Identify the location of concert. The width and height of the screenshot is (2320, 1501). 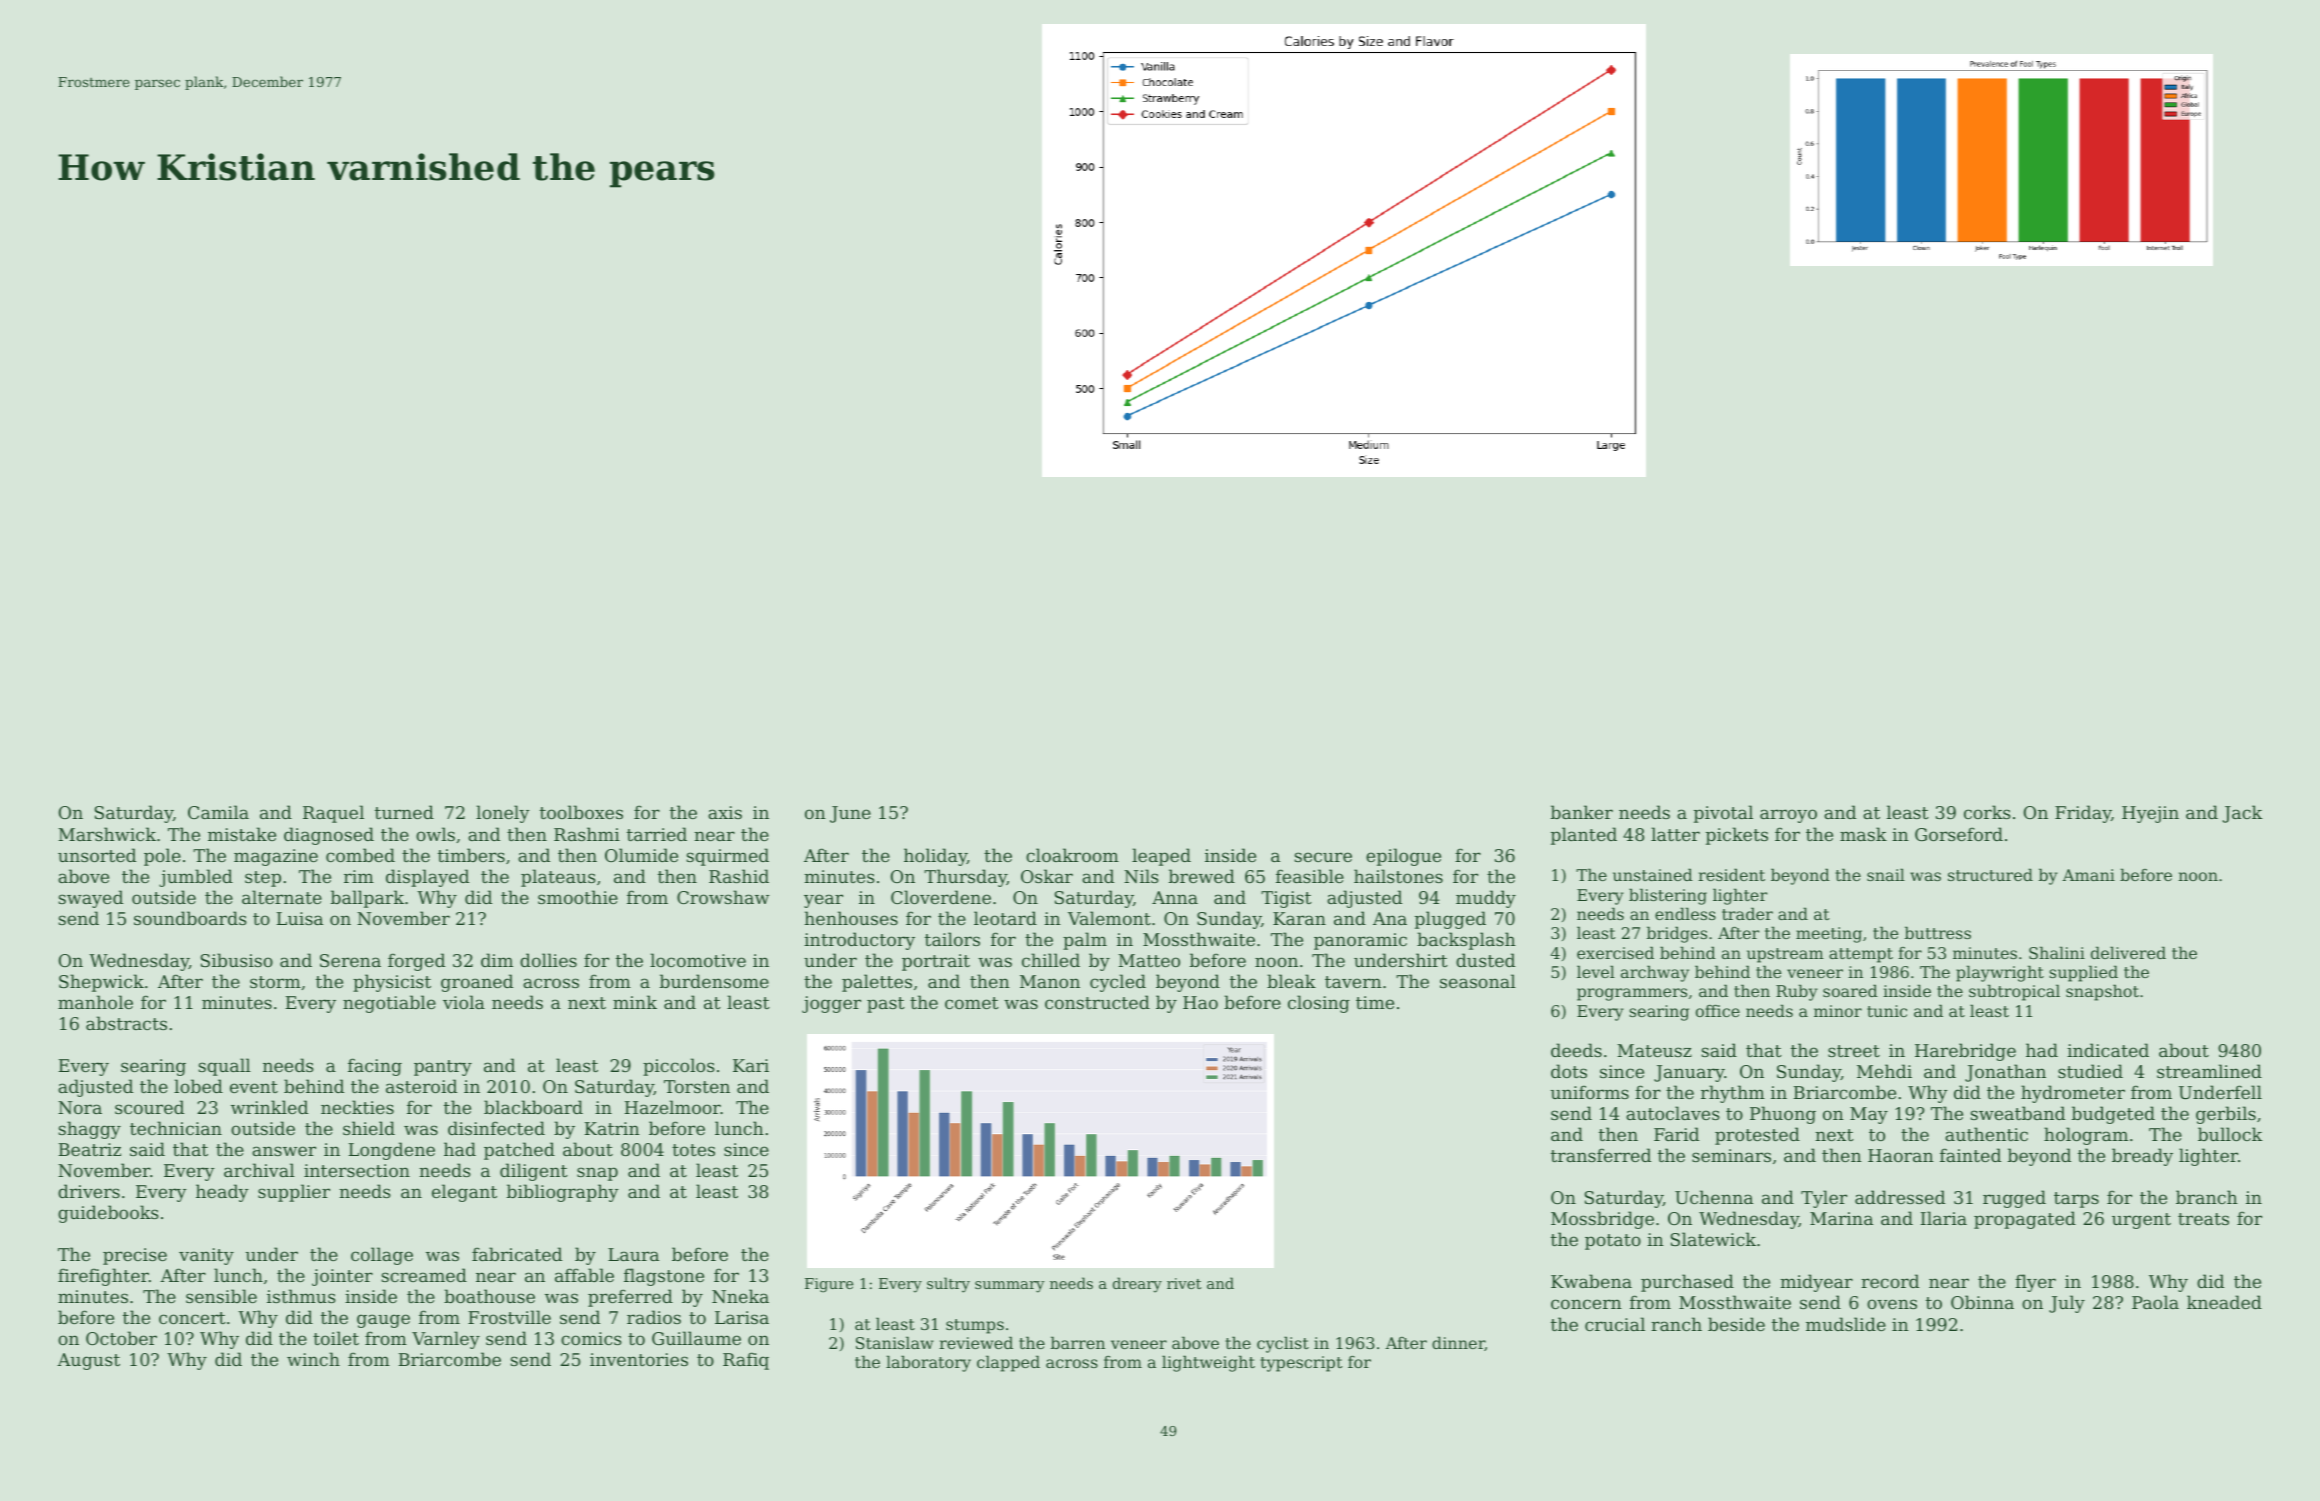
(192, 1318).
